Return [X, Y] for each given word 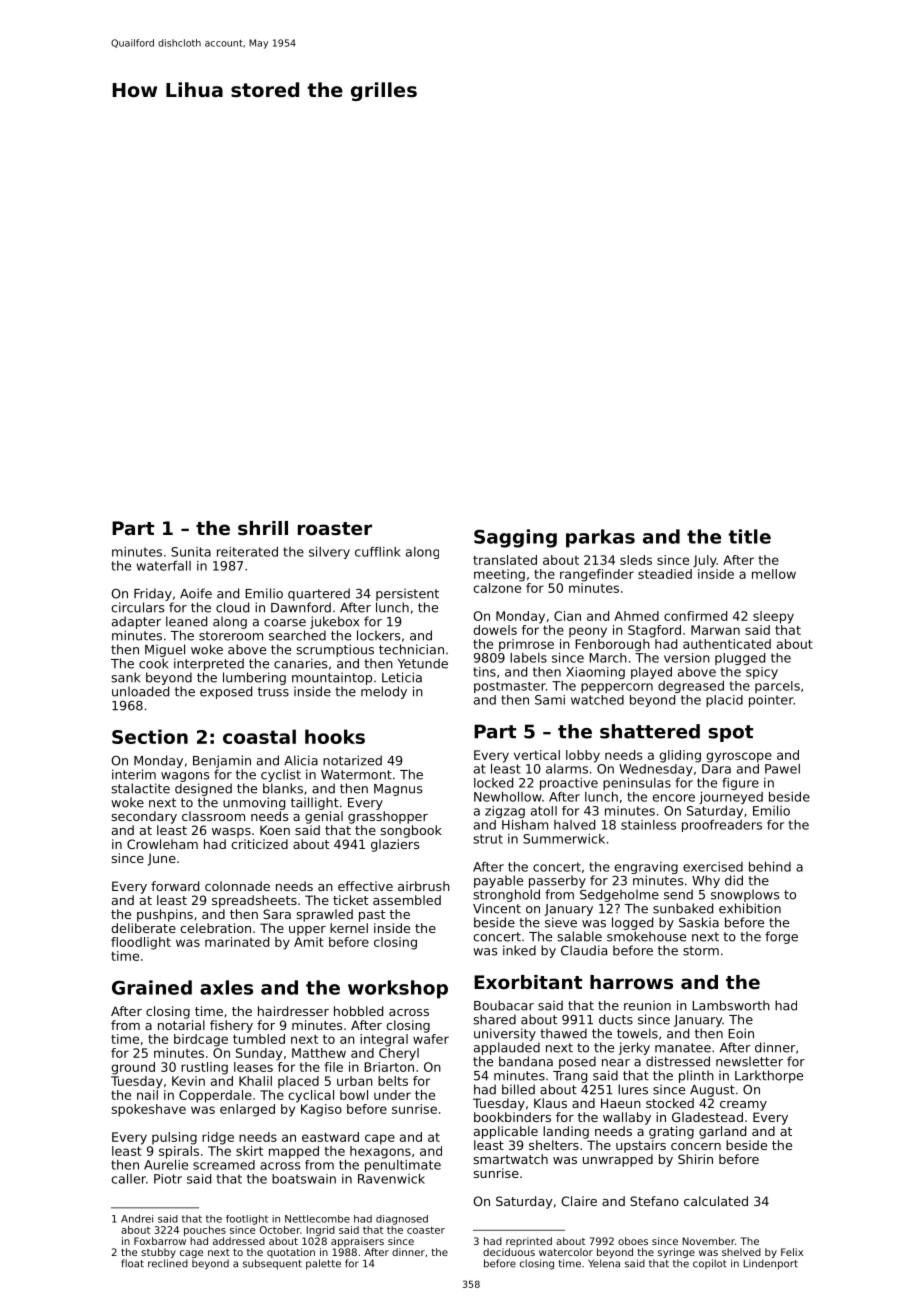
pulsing [174, 1138]
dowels [495, 630]
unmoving [254, 803]
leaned [186, 621]
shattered [650, 731]
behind [770, 867]
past [372, 916]
